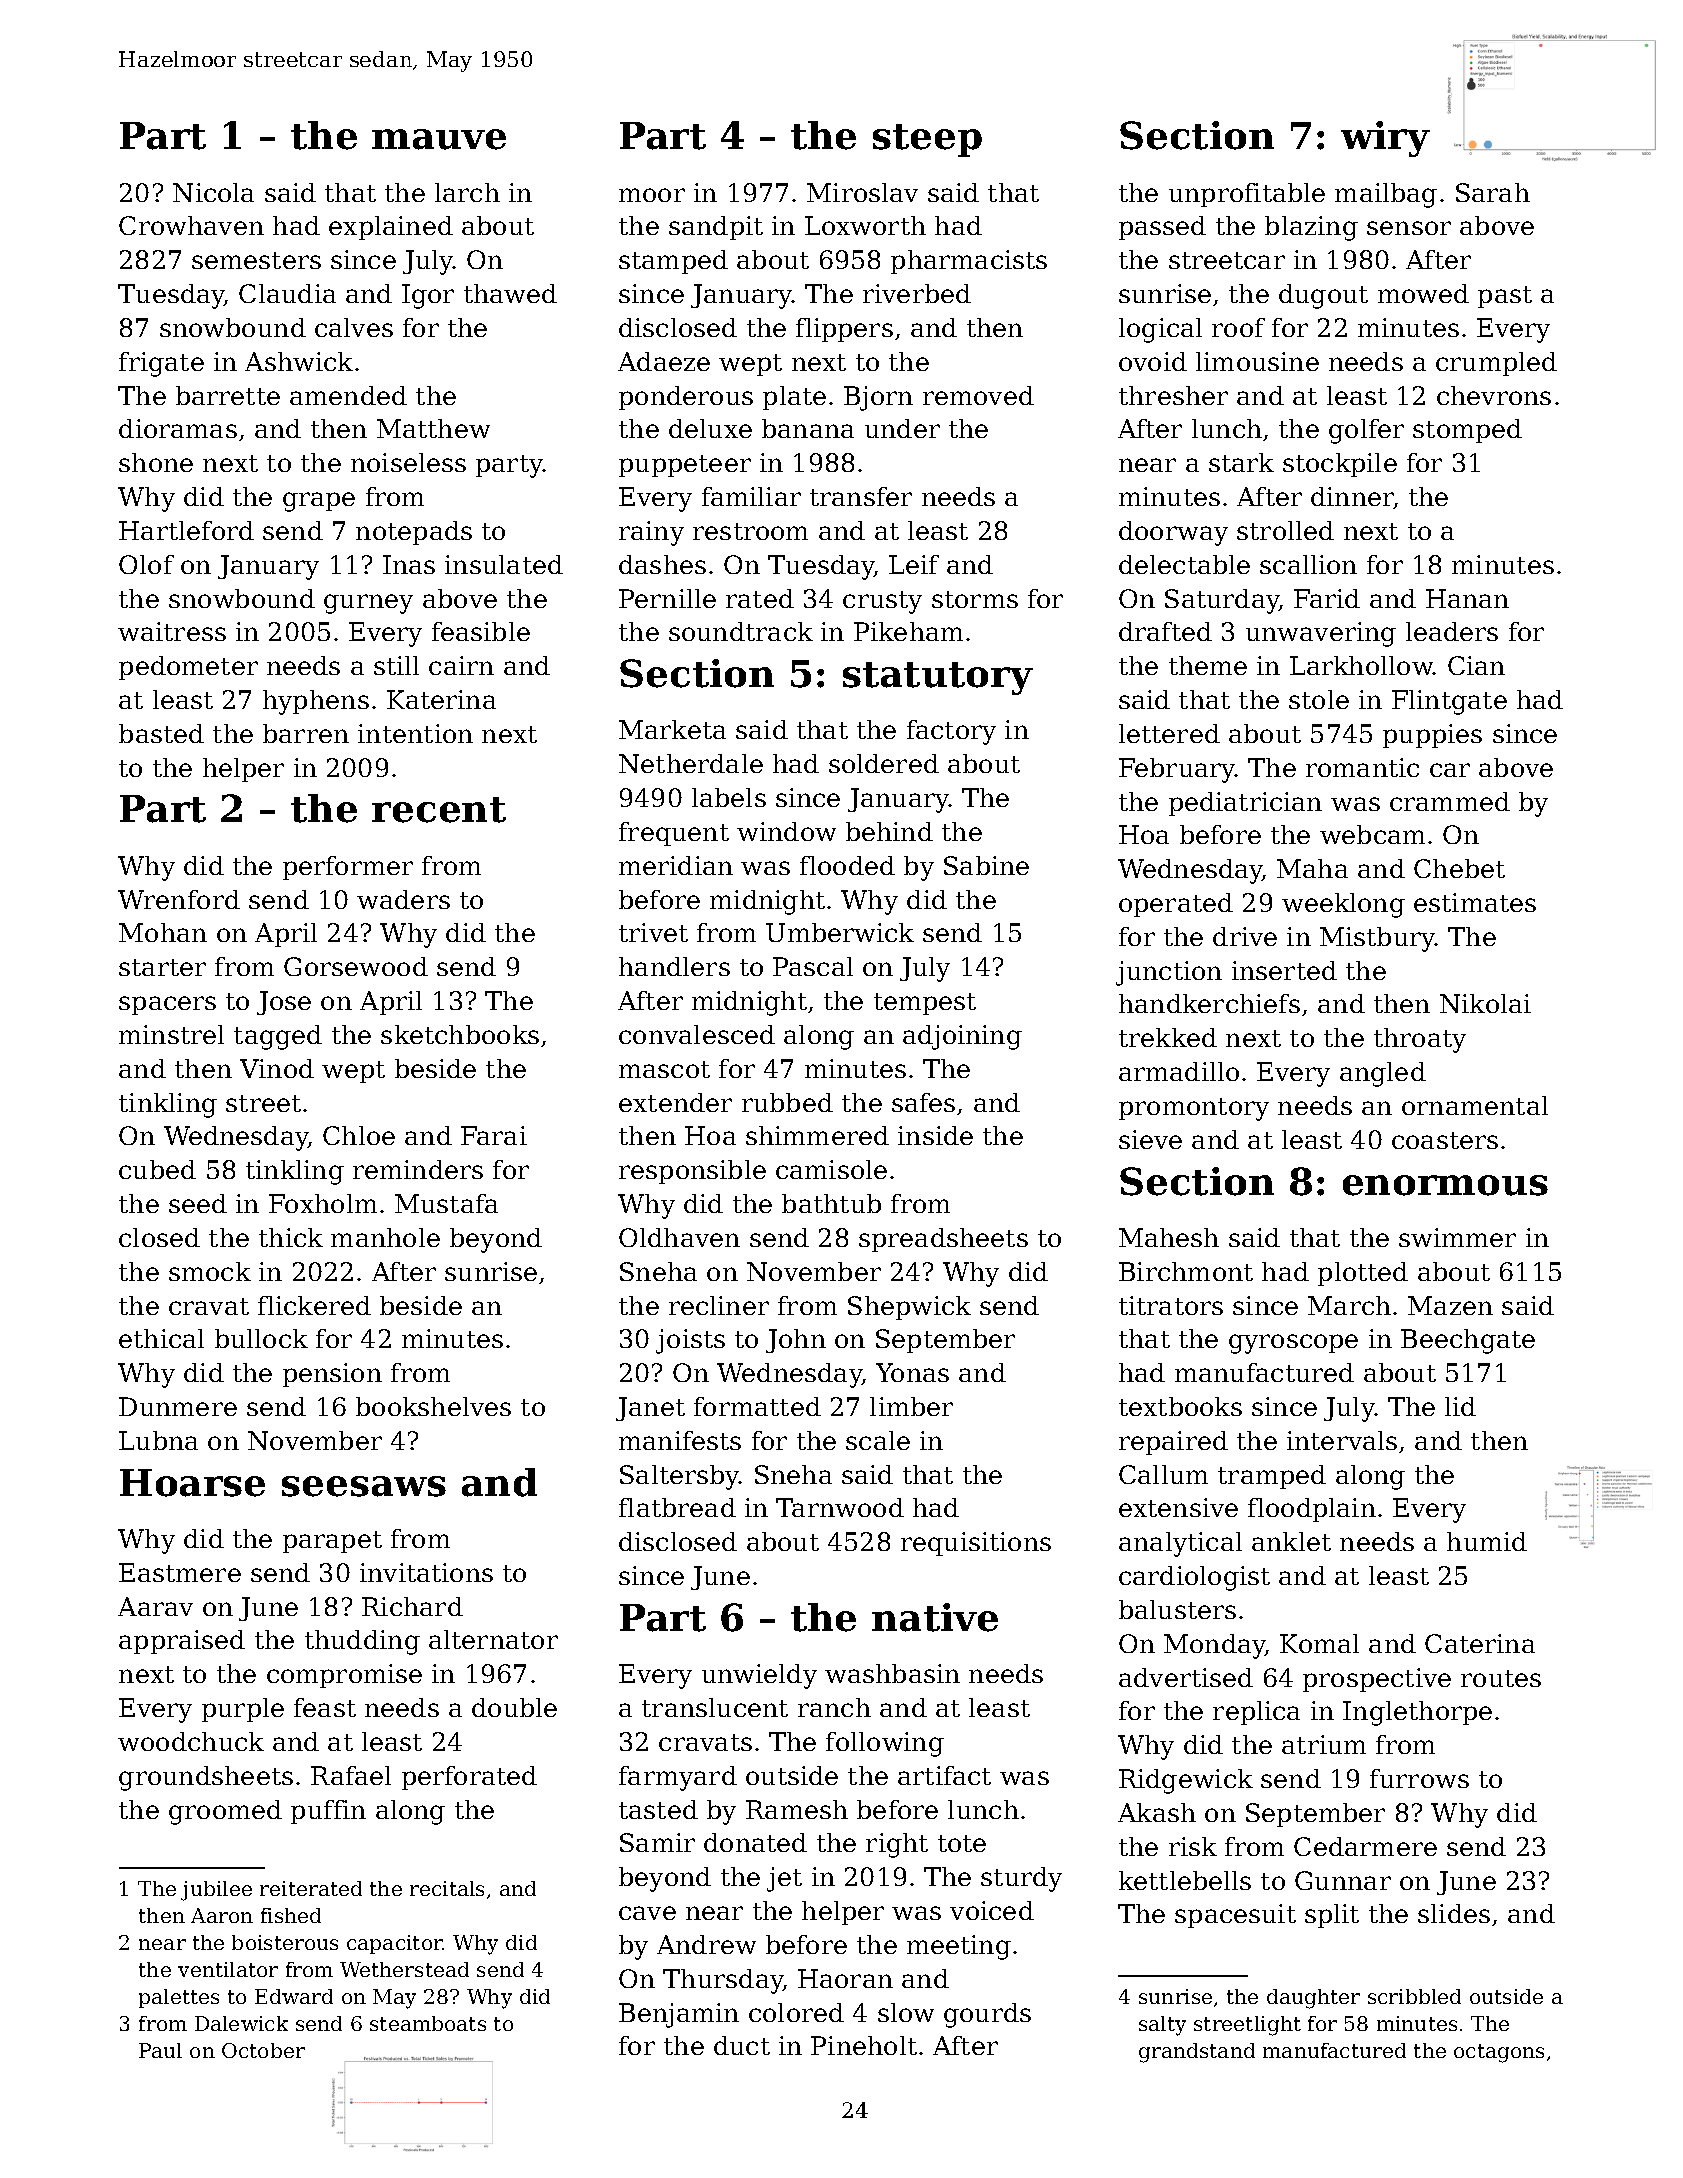  Describe the element at coordinates (1241, 462) in the screenshot. I see `stark` at that location.
